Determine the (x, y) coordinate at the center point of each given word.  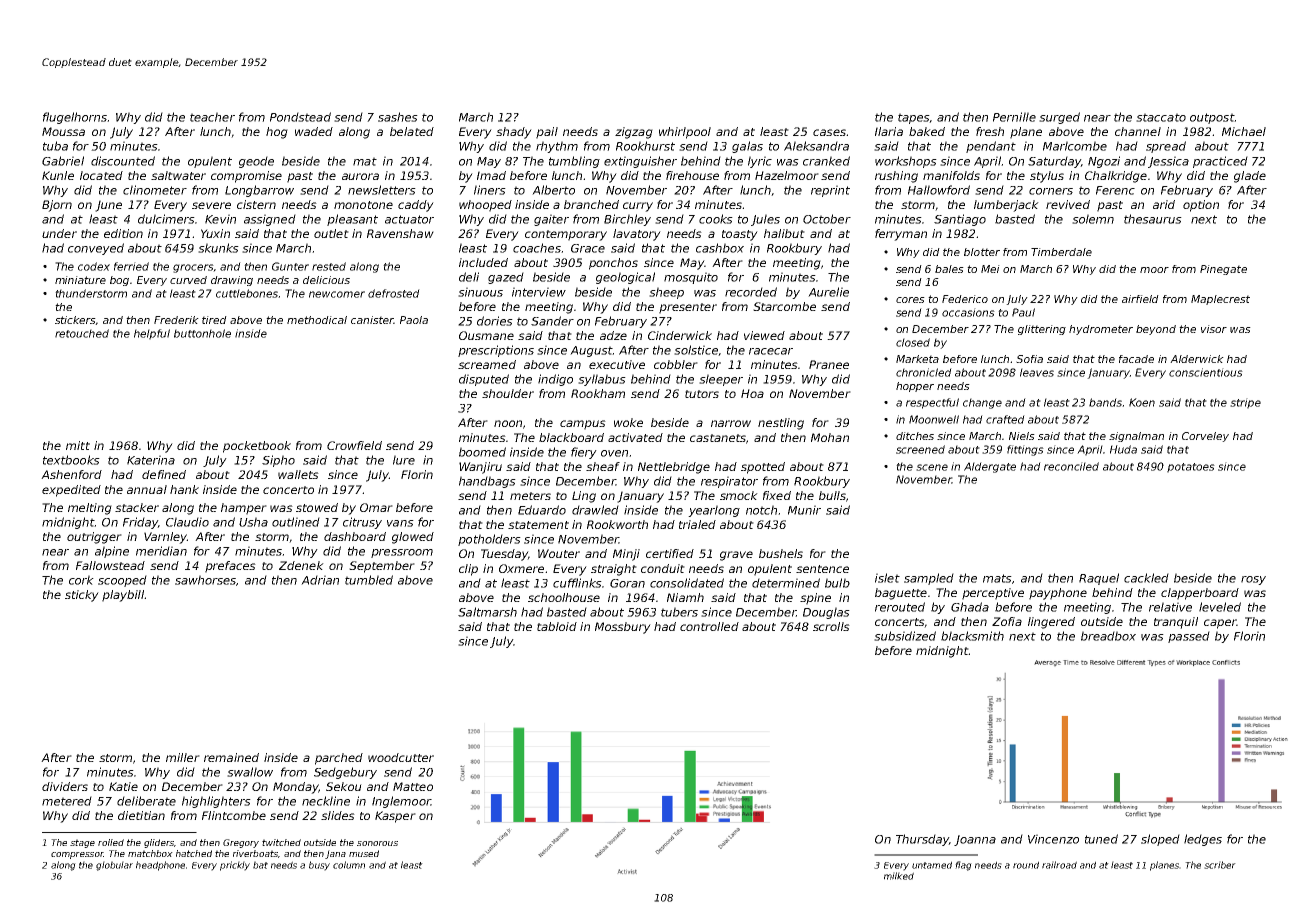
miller (183, 757)
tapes (914, 118)
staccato (1161, 117)
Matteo (413, 786)
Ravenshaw (400, 233)
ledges (1203, 840)
